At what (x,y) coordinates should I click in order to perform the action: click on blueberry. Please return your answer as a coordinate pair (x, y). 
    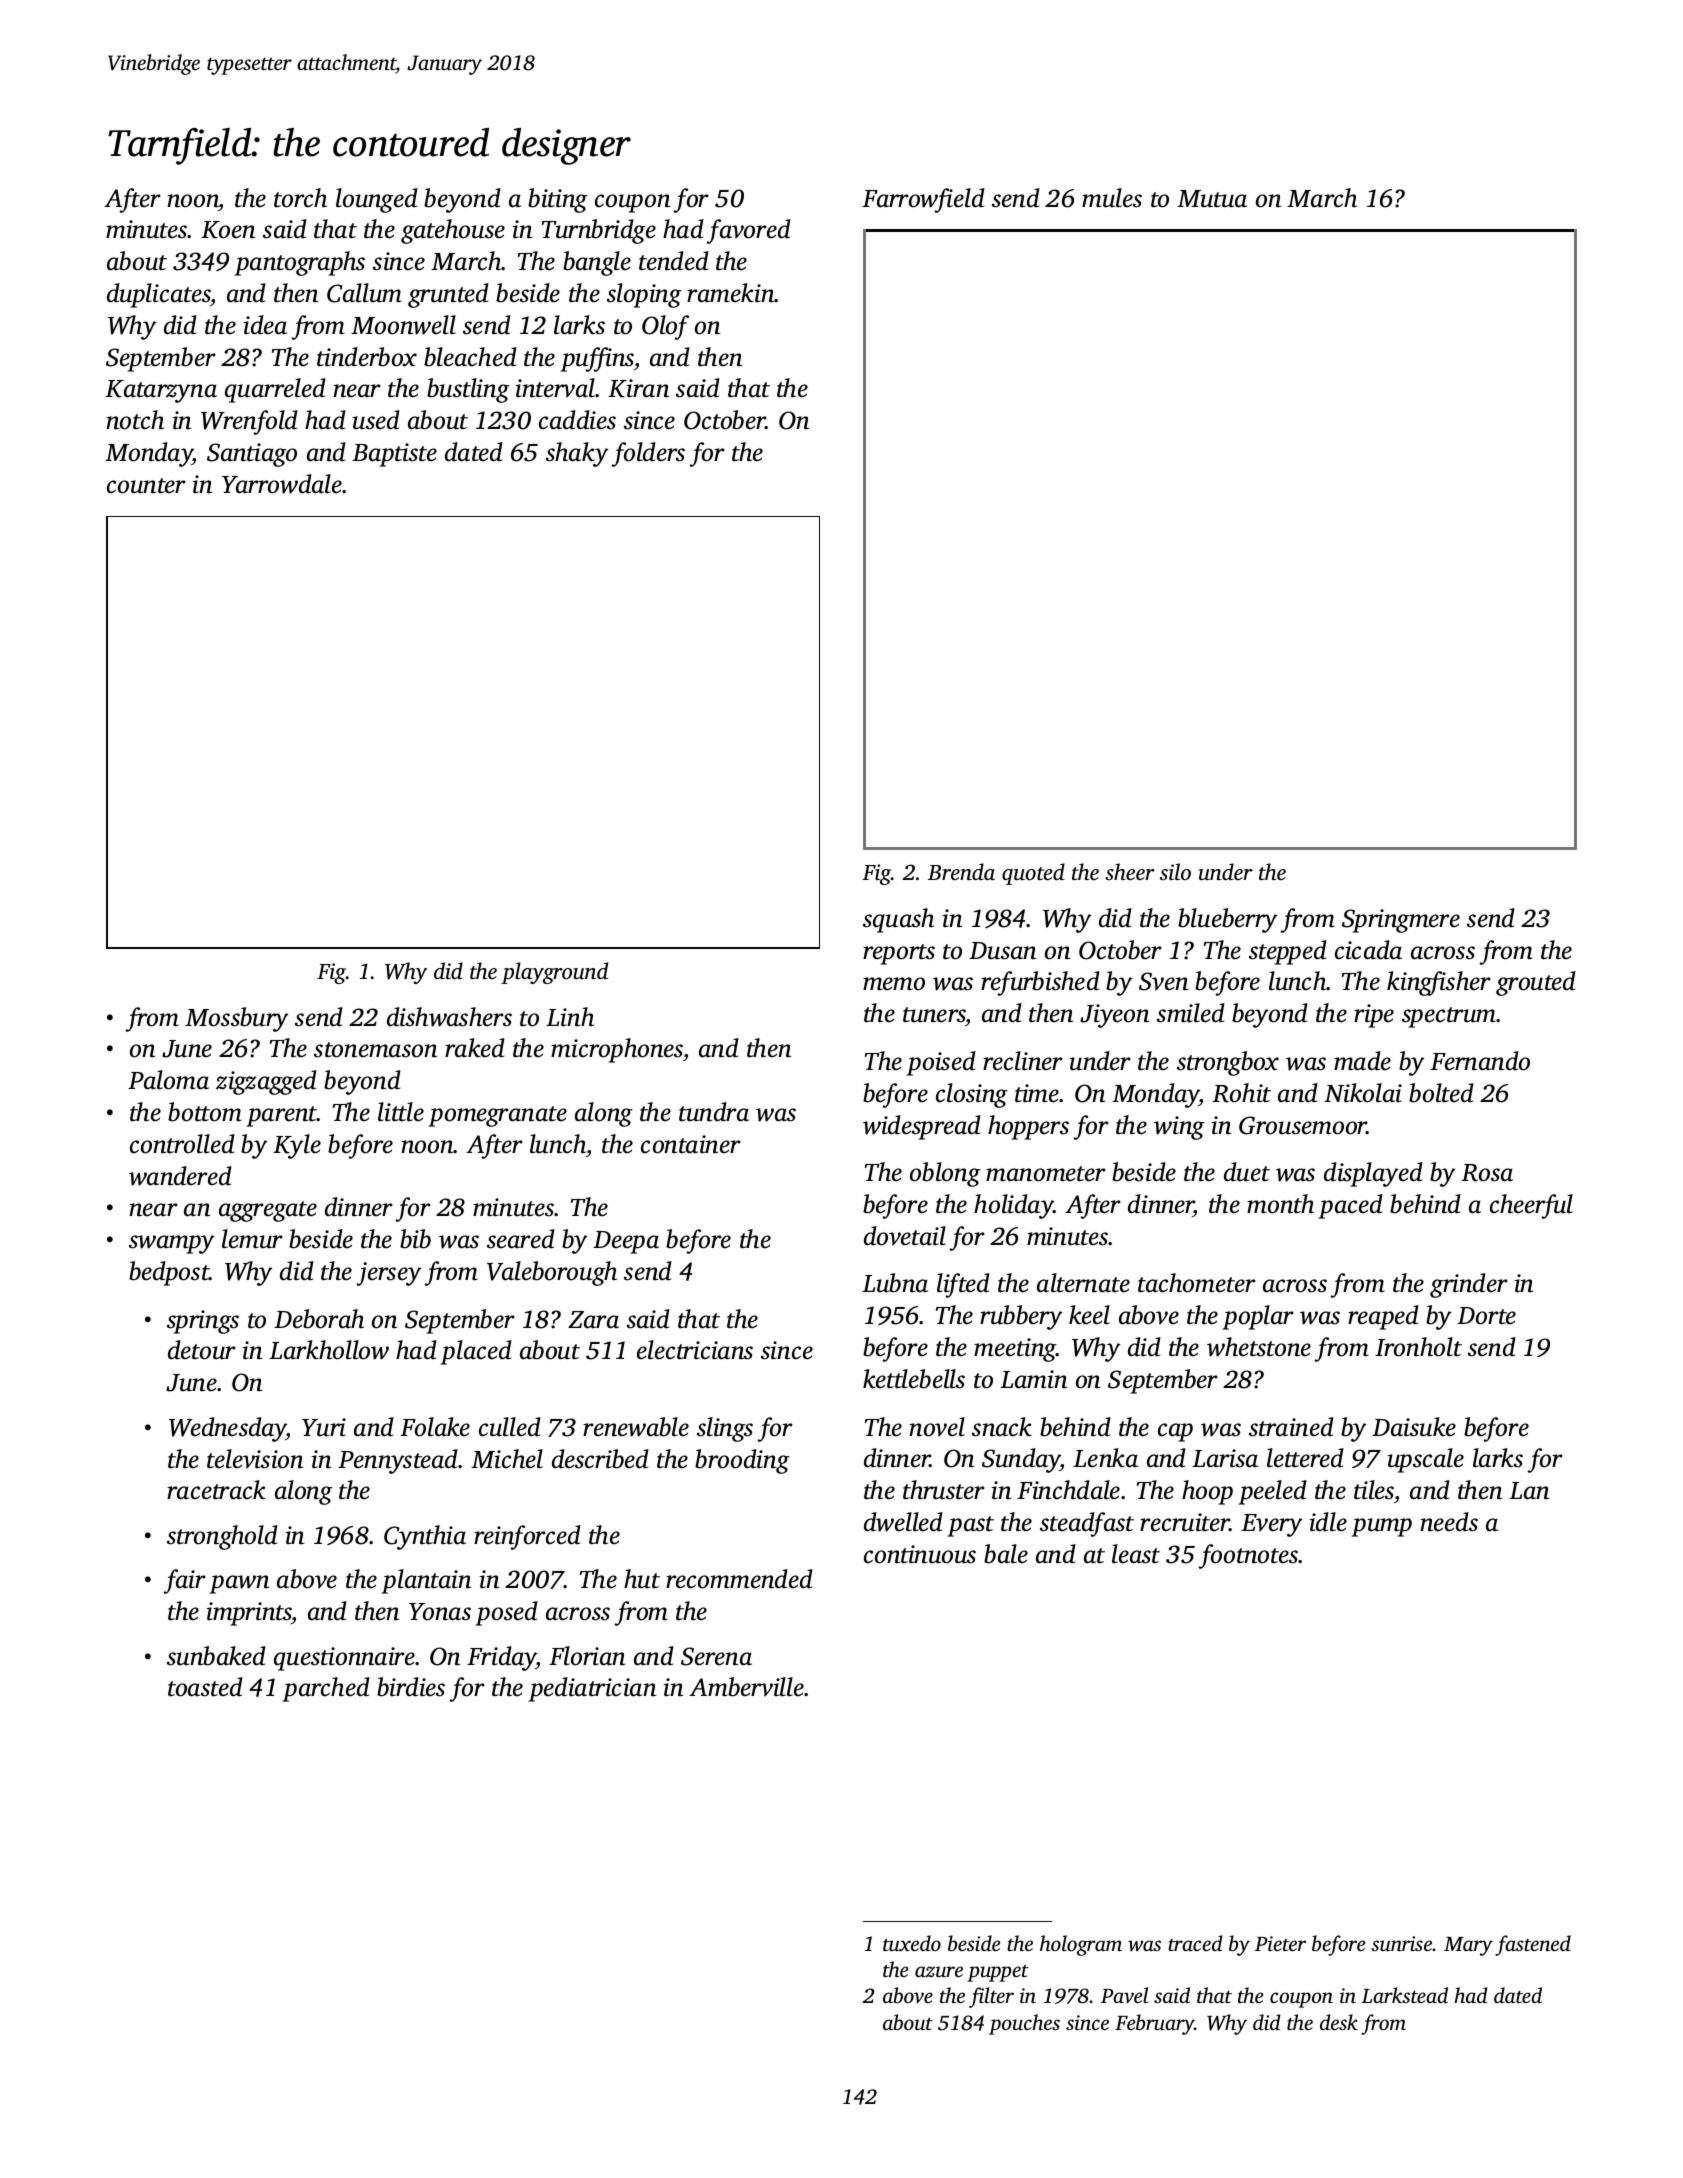
    Looking at the image, I should click on (1227, 920).
